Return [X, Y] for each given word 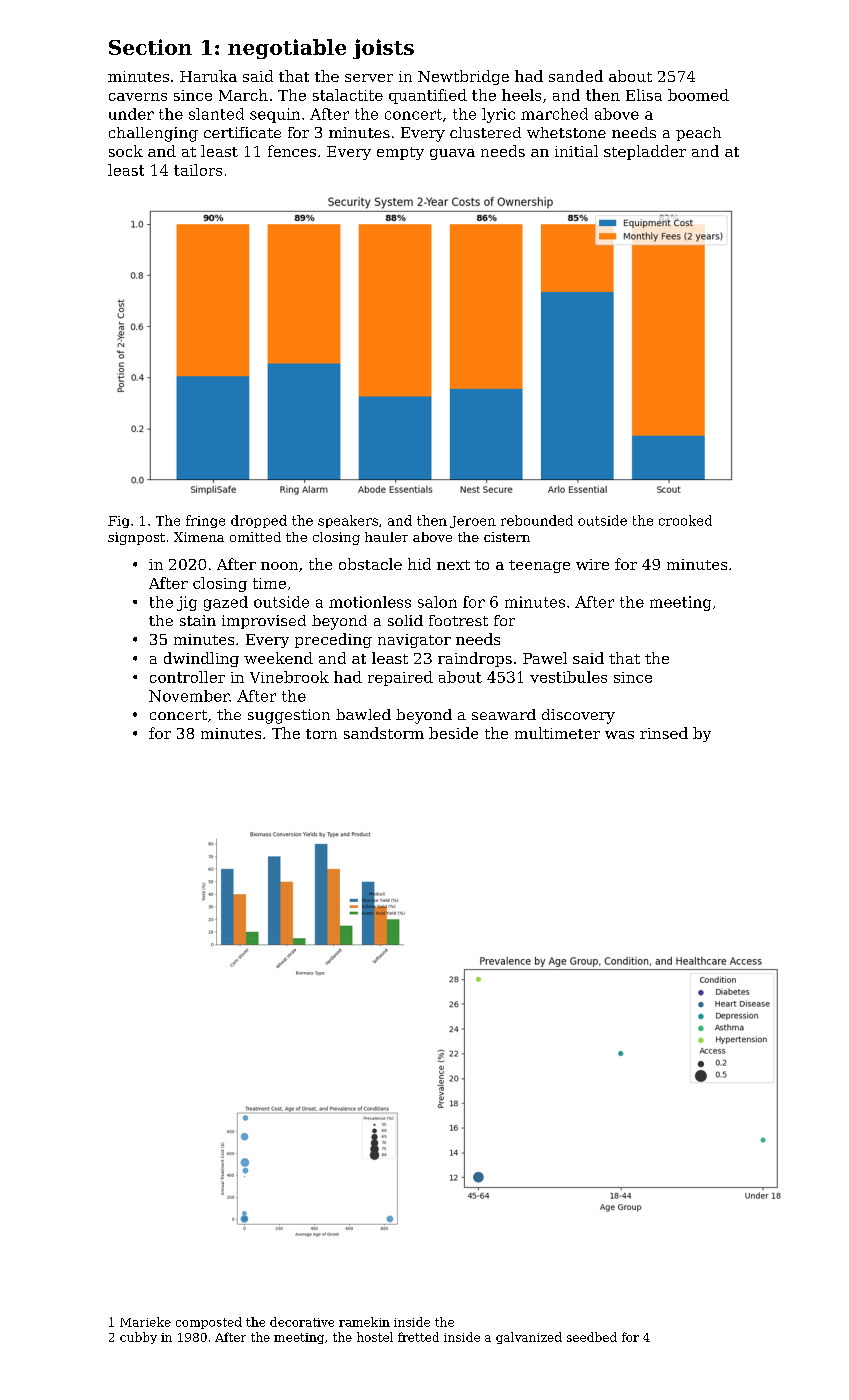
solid [405, 620]
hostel [375, 1337]
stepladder [645, 152]
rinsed [664, 733]
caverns [138, 97]
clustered [485, 132]
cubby [138, 1338]
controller [187, 677]
